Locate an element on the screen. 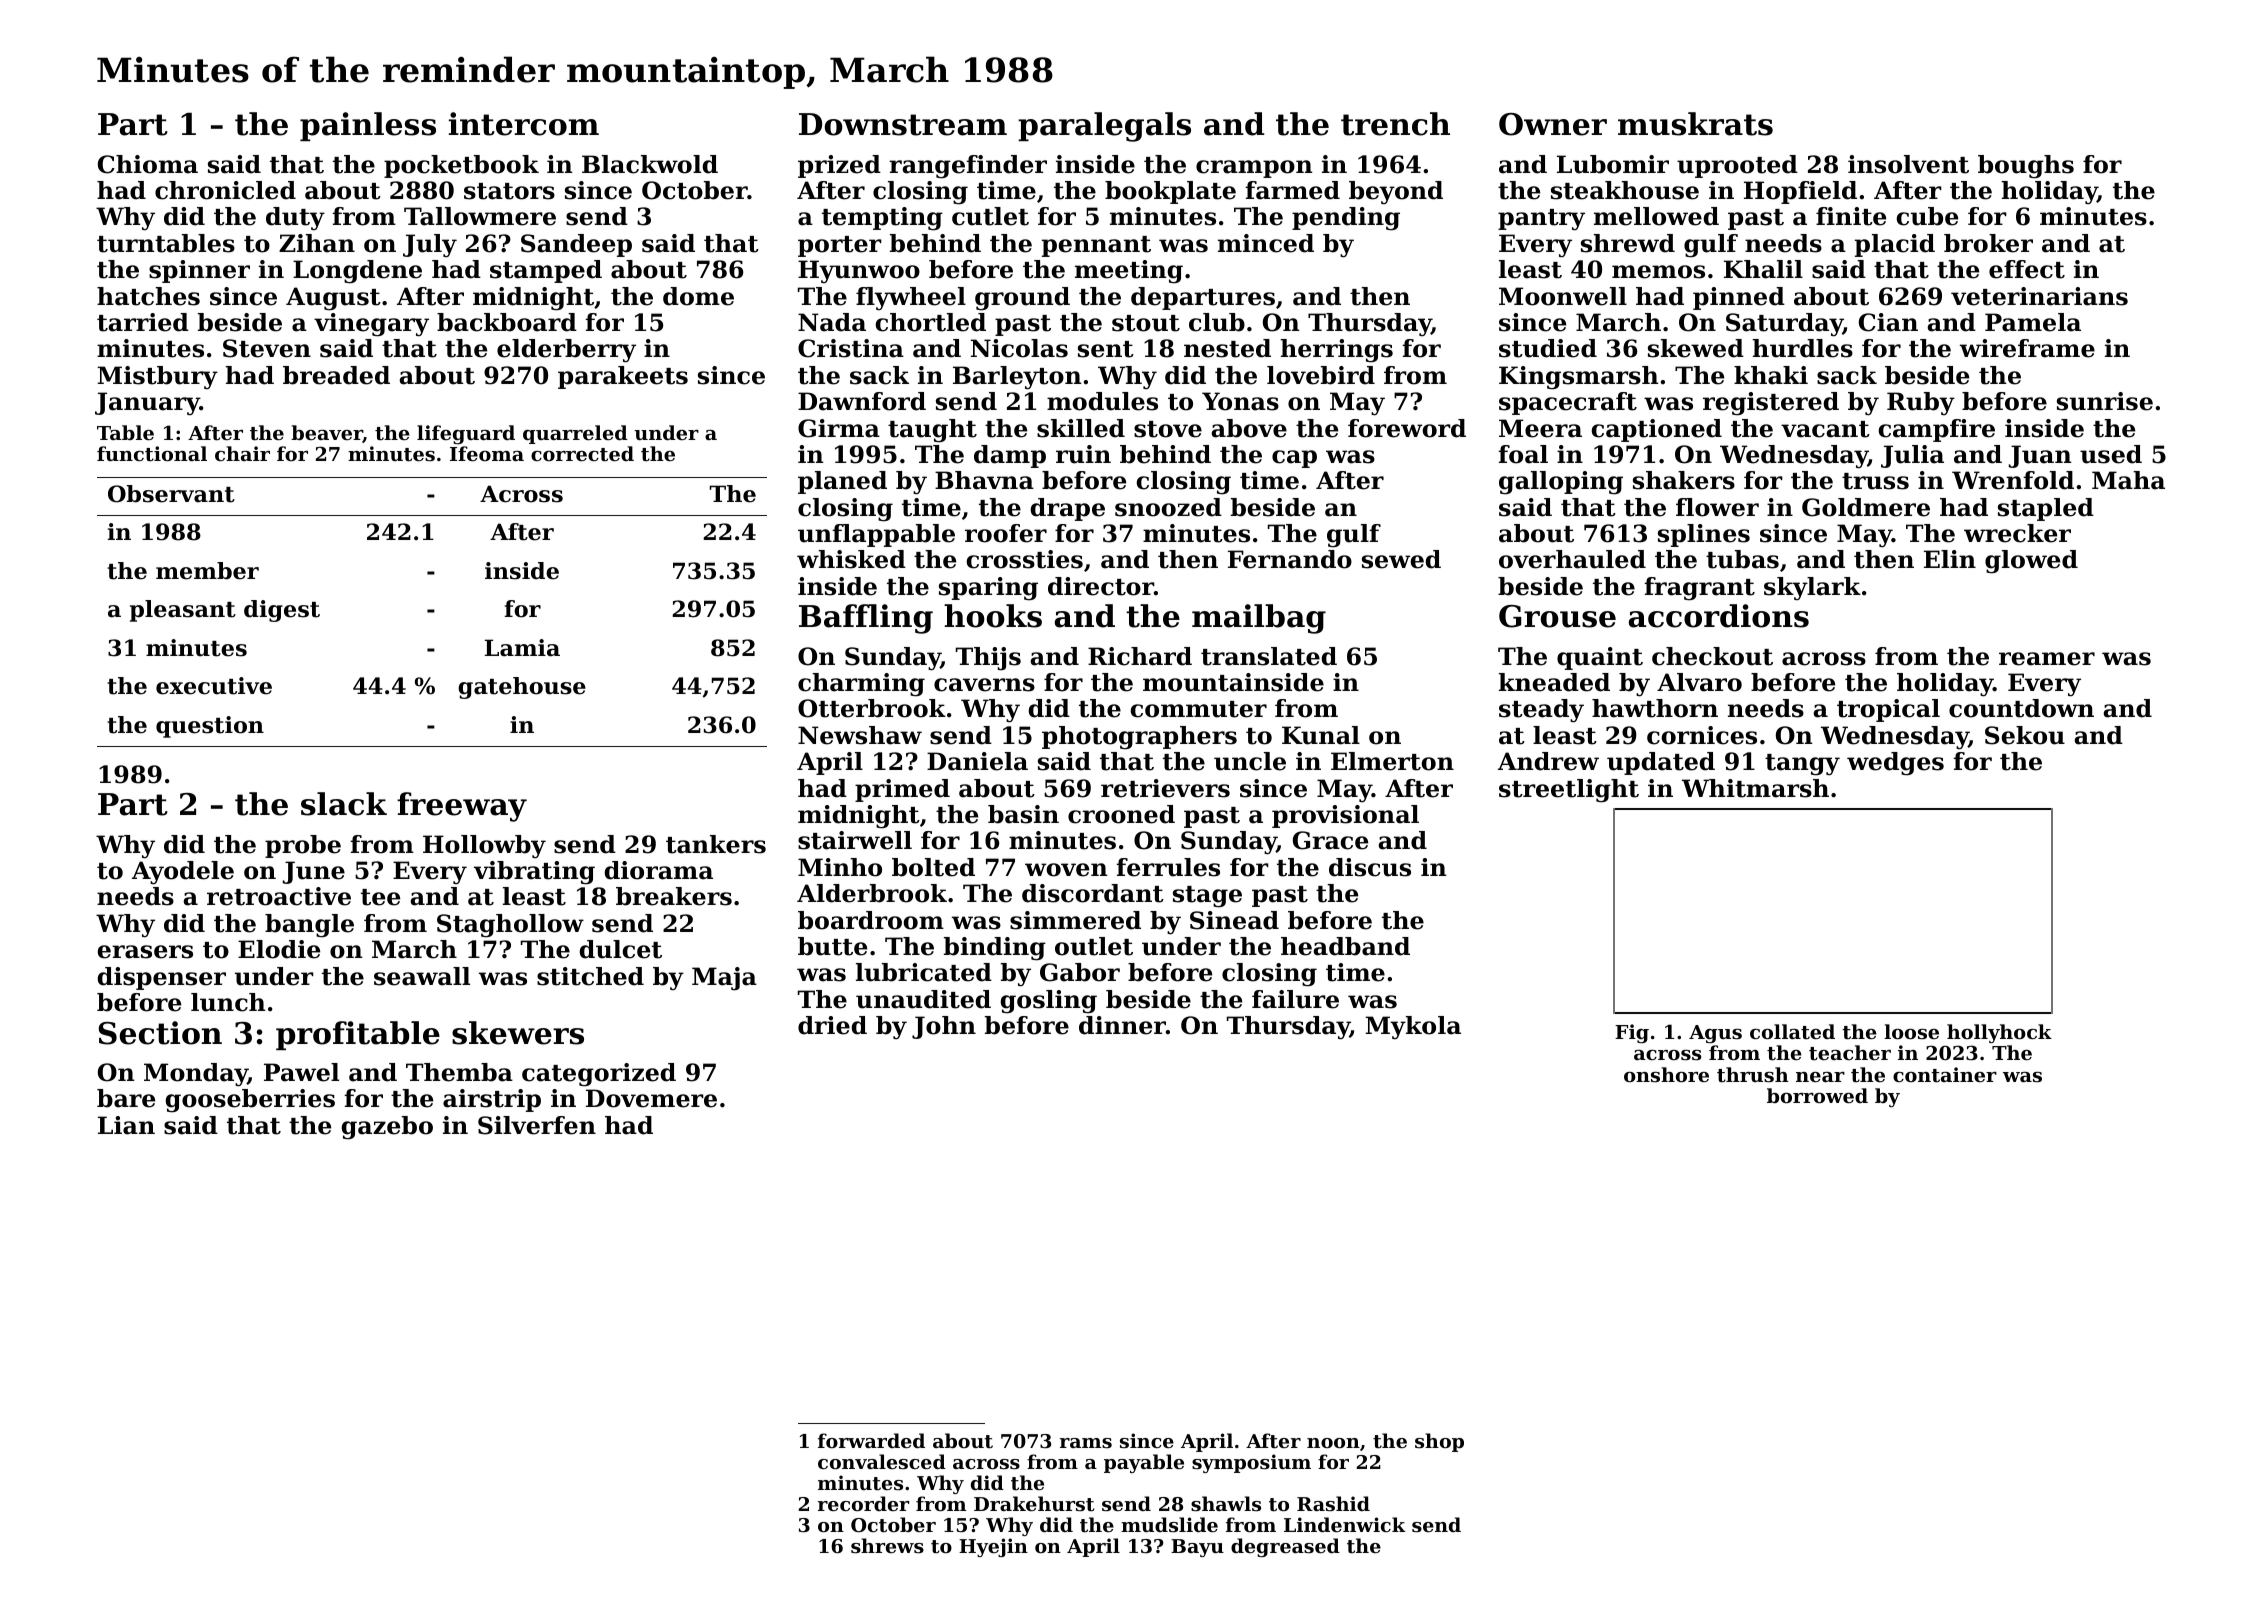  muskrats is located at coordinates (1695, 124).
